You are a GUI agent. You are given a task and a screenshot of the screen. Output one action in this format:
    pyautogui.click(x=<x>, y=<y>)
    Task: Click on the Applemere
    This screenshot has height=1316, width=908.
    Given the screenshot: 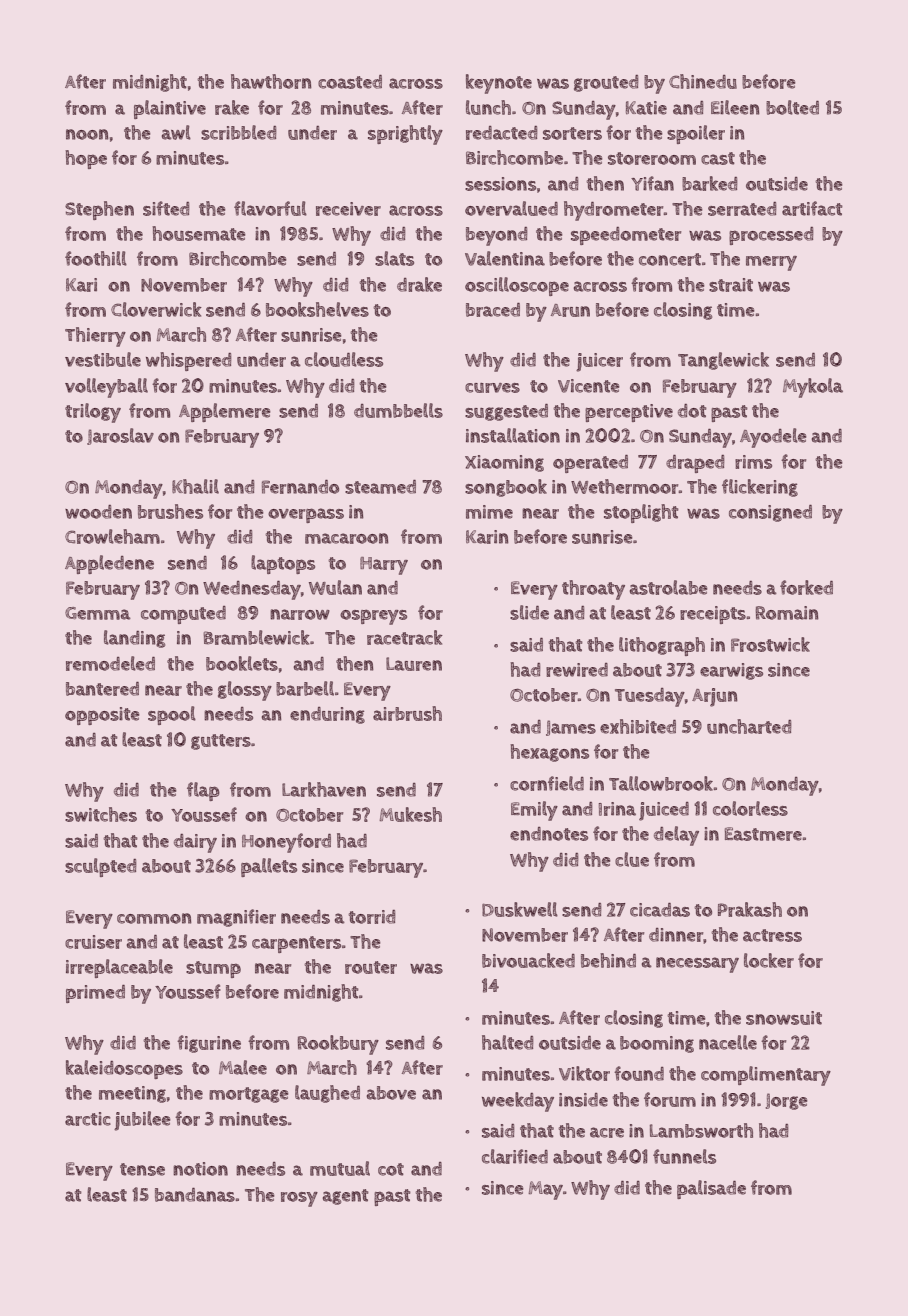 What is the action you would take?
    pyautogui.click(x=224, y=412)
